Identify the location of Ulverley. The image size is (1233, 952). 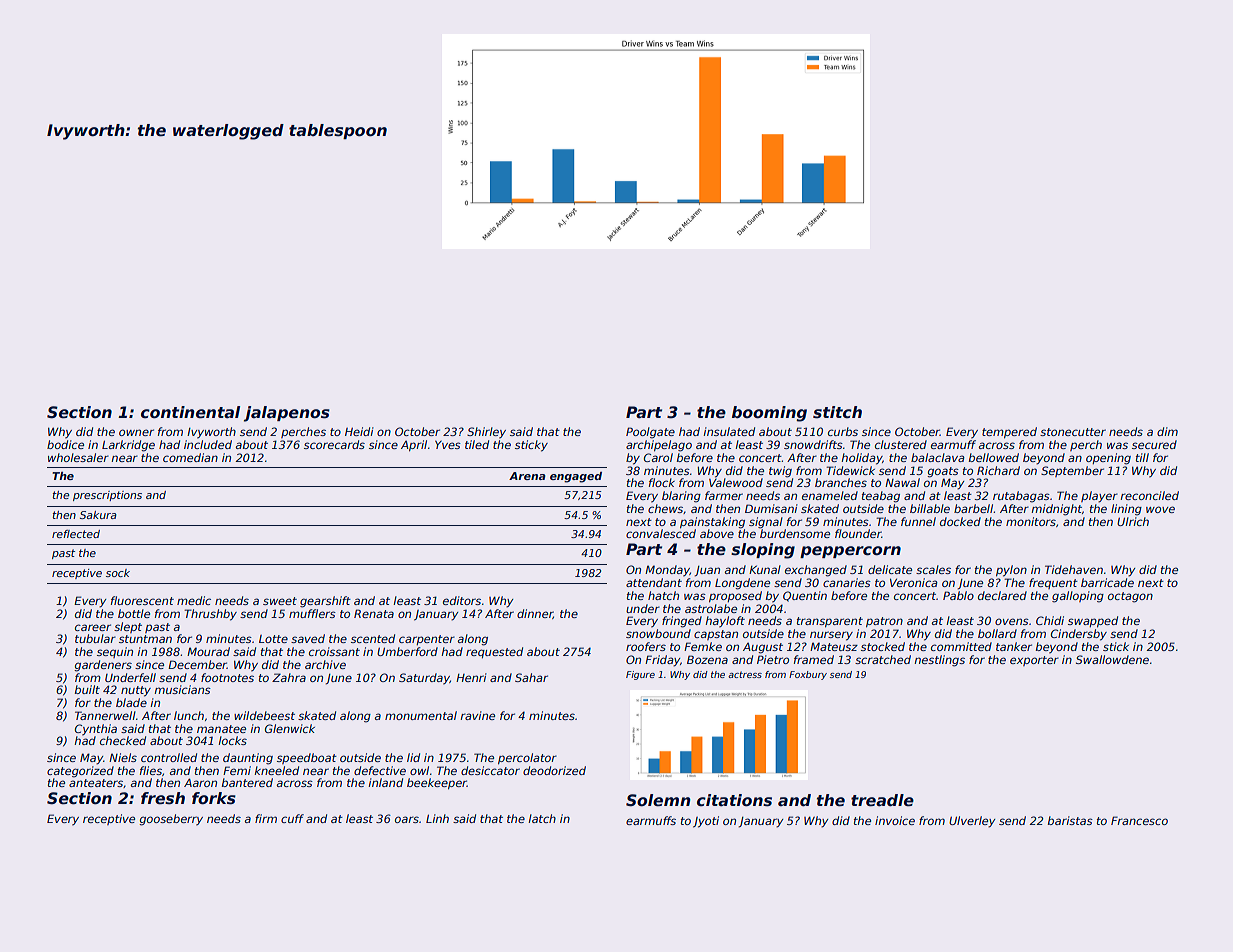
(972, 822).
